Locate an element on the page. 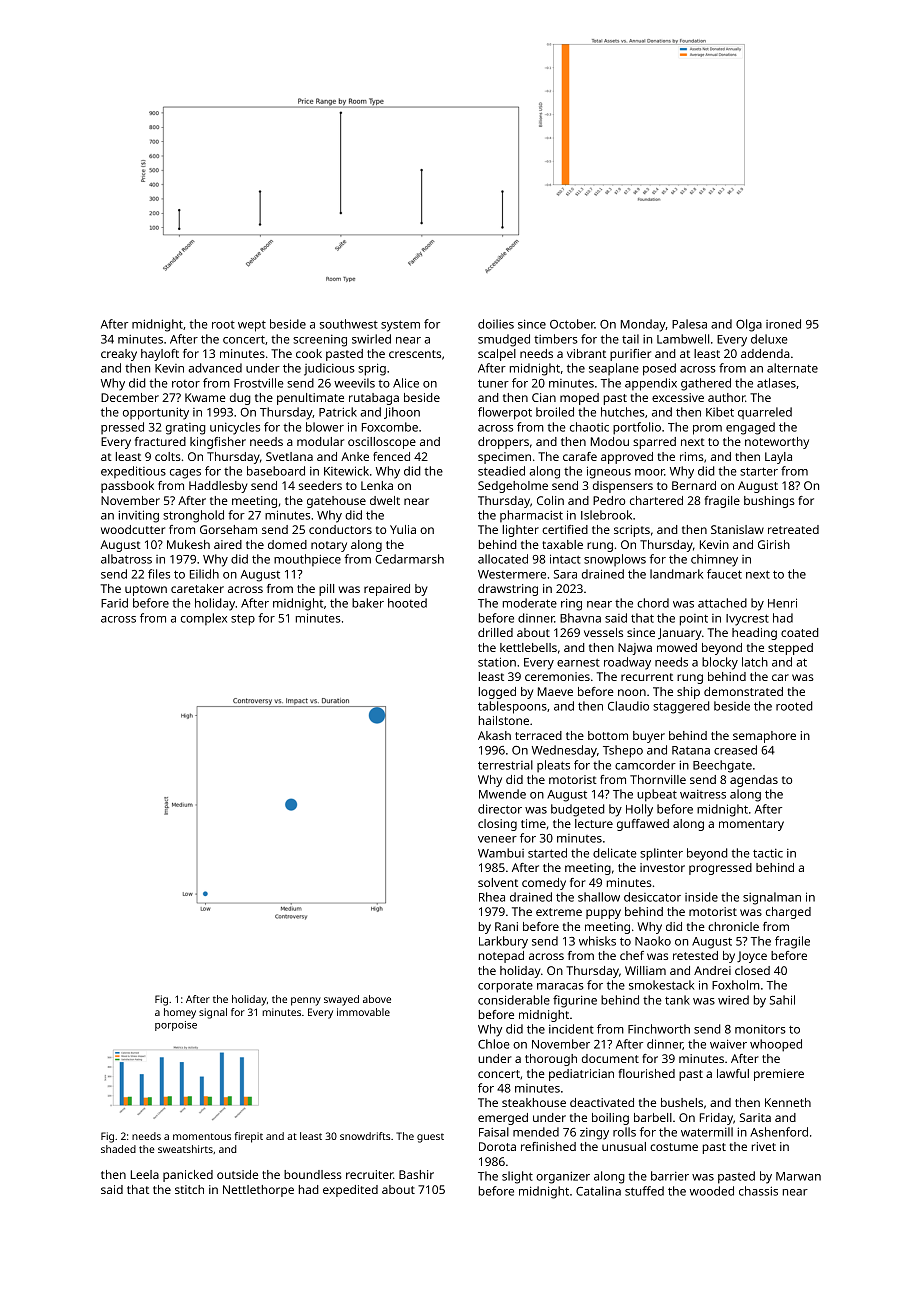 The height and width of the page is (1308, 924). Rhea is located at coordinates (492, 897).
